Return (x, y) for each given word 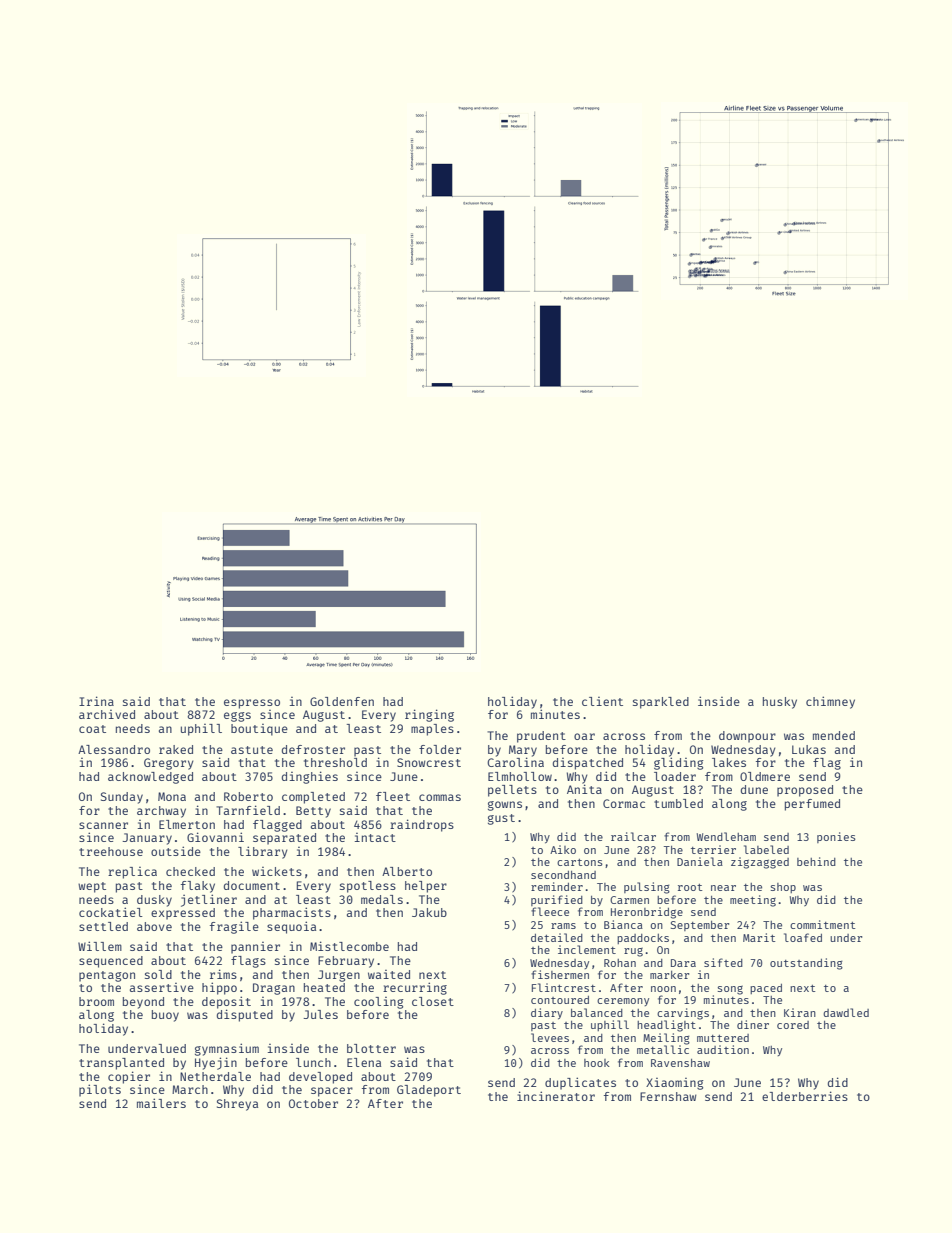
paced (766, 989)
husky (780, 703)
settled (103, 926)
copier (129, 1077)
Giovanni (215, 837)
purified (557, 900)
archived (107, 714)
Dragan (274, 989)
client (602, 701)
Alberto (407, 871)
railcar (633, 836)
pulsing (647, 888)
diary (547, 1014)
